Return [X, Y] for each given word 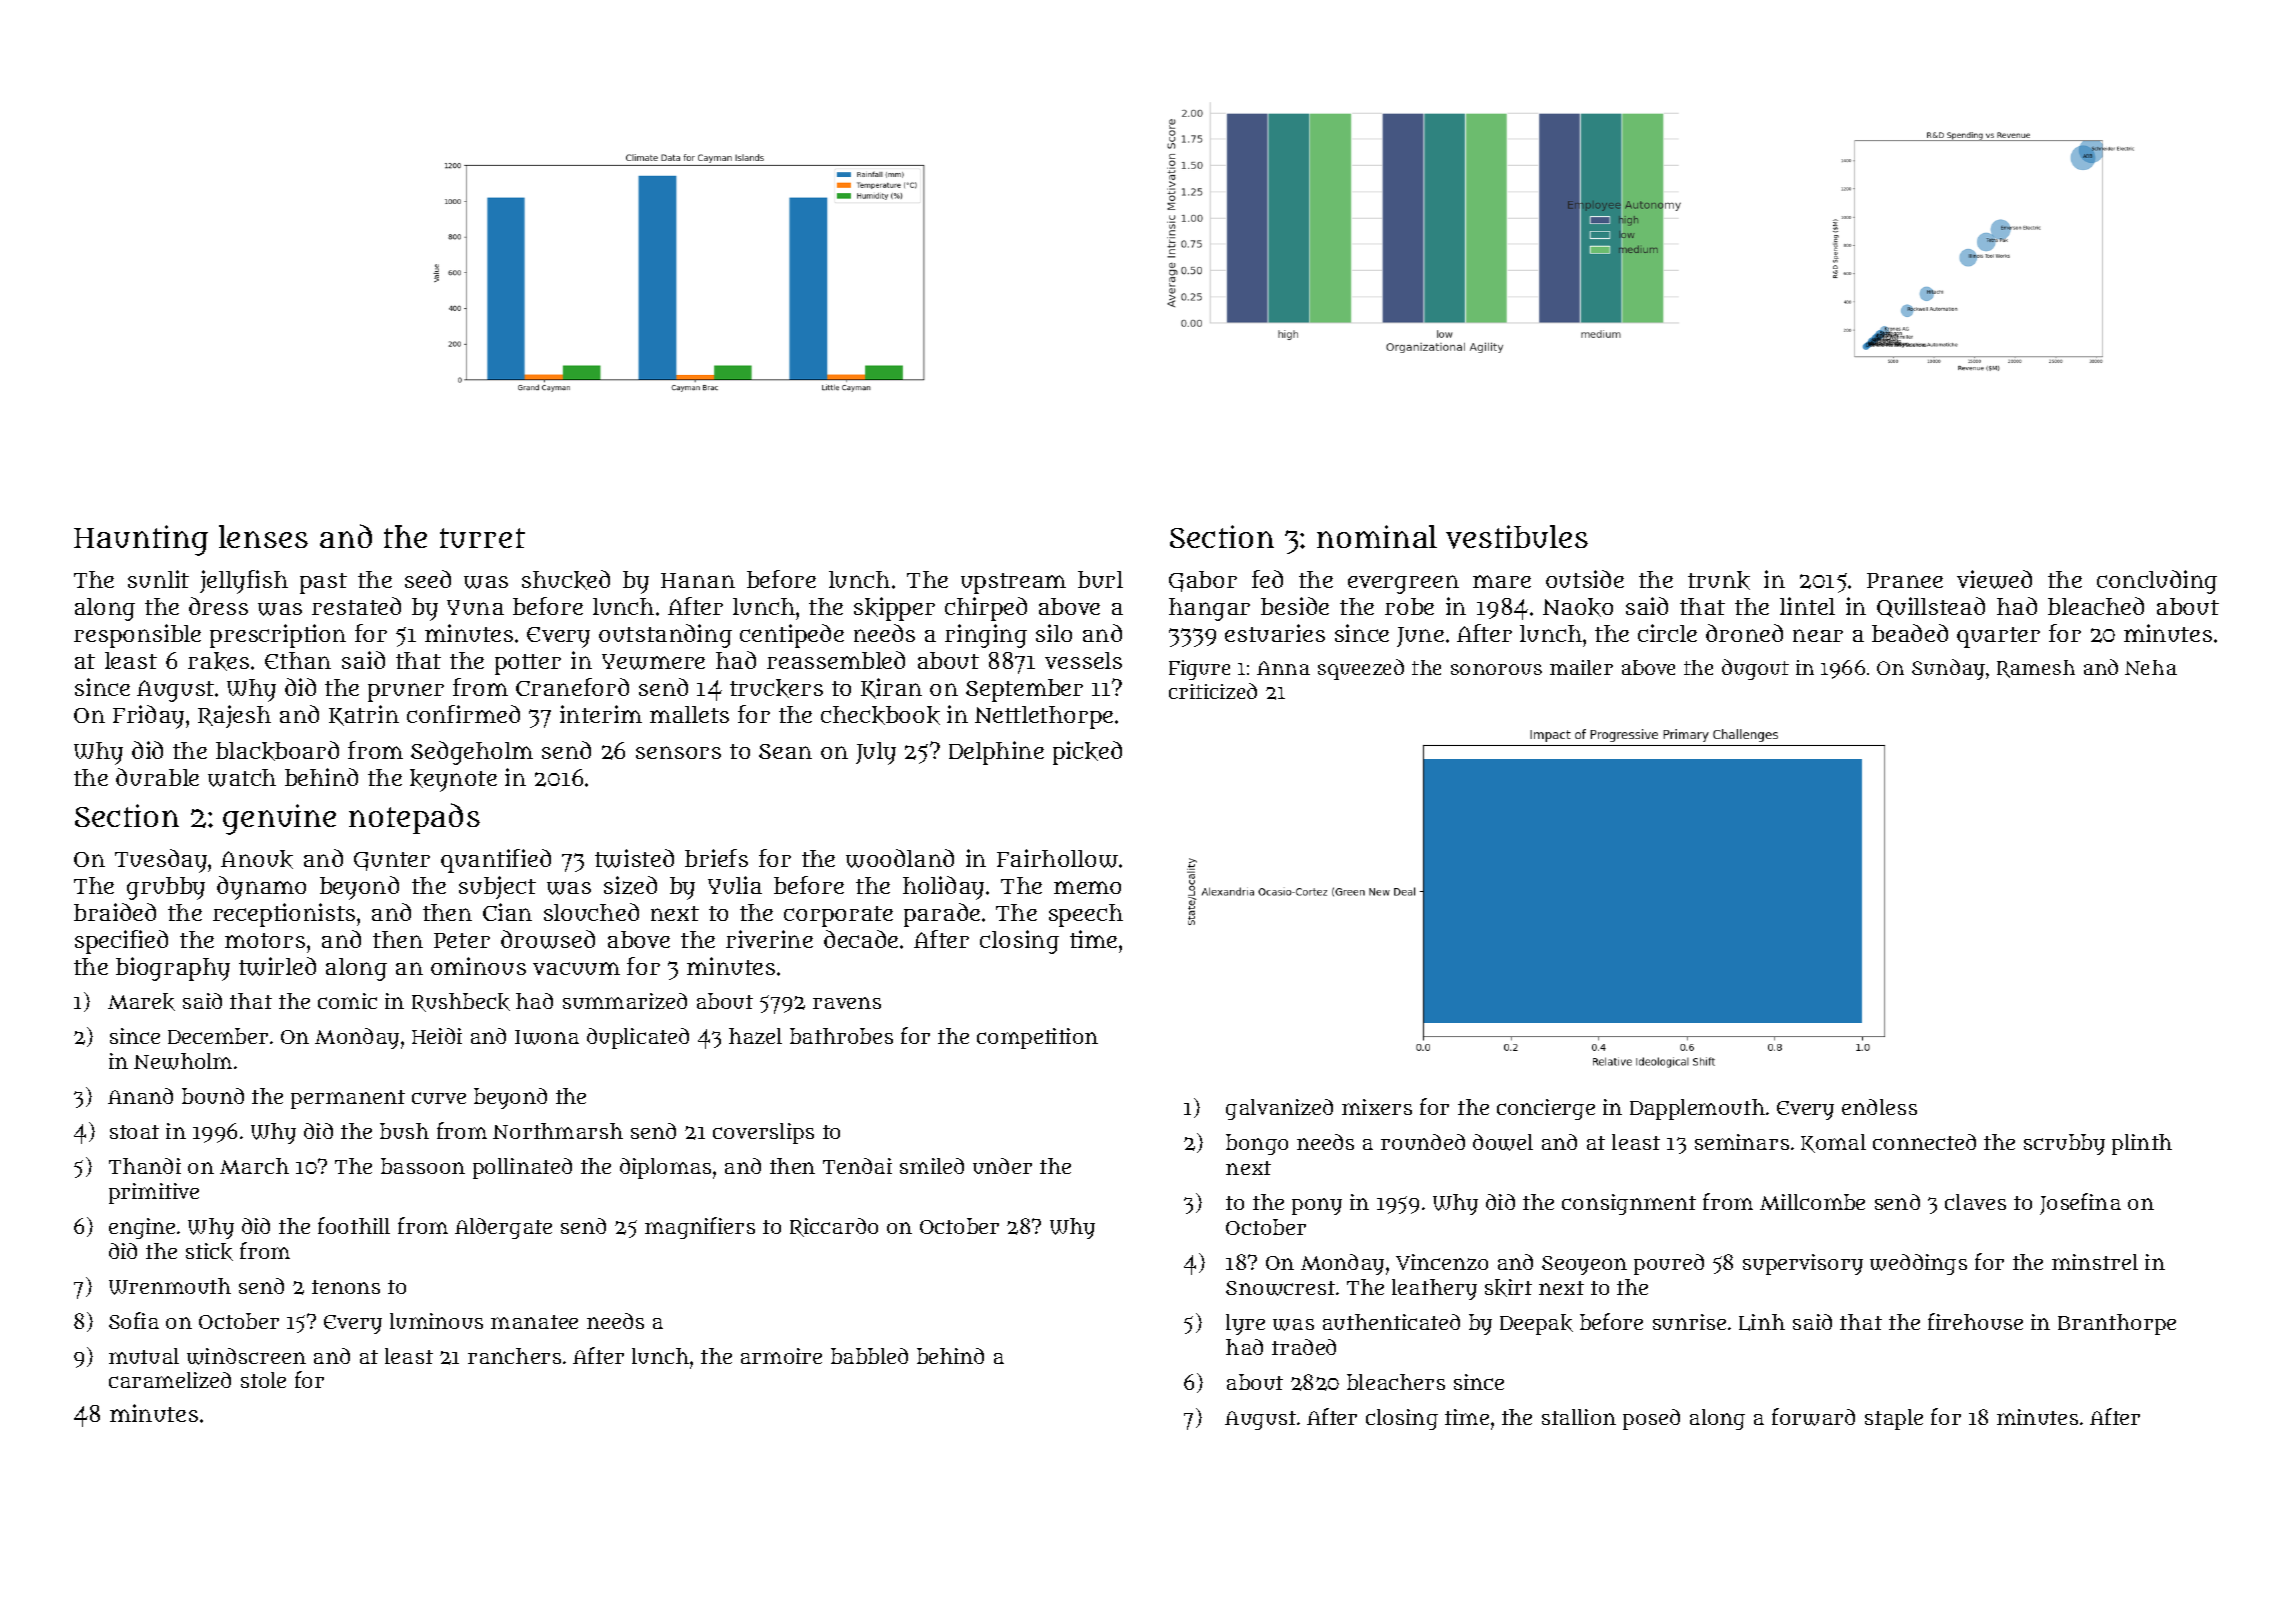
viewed [1994, 579]
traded [1304, 1347]
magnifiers [700, 1228]
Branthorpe [2117, 1324]
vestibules [1517, 537]
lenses [263, 536]
